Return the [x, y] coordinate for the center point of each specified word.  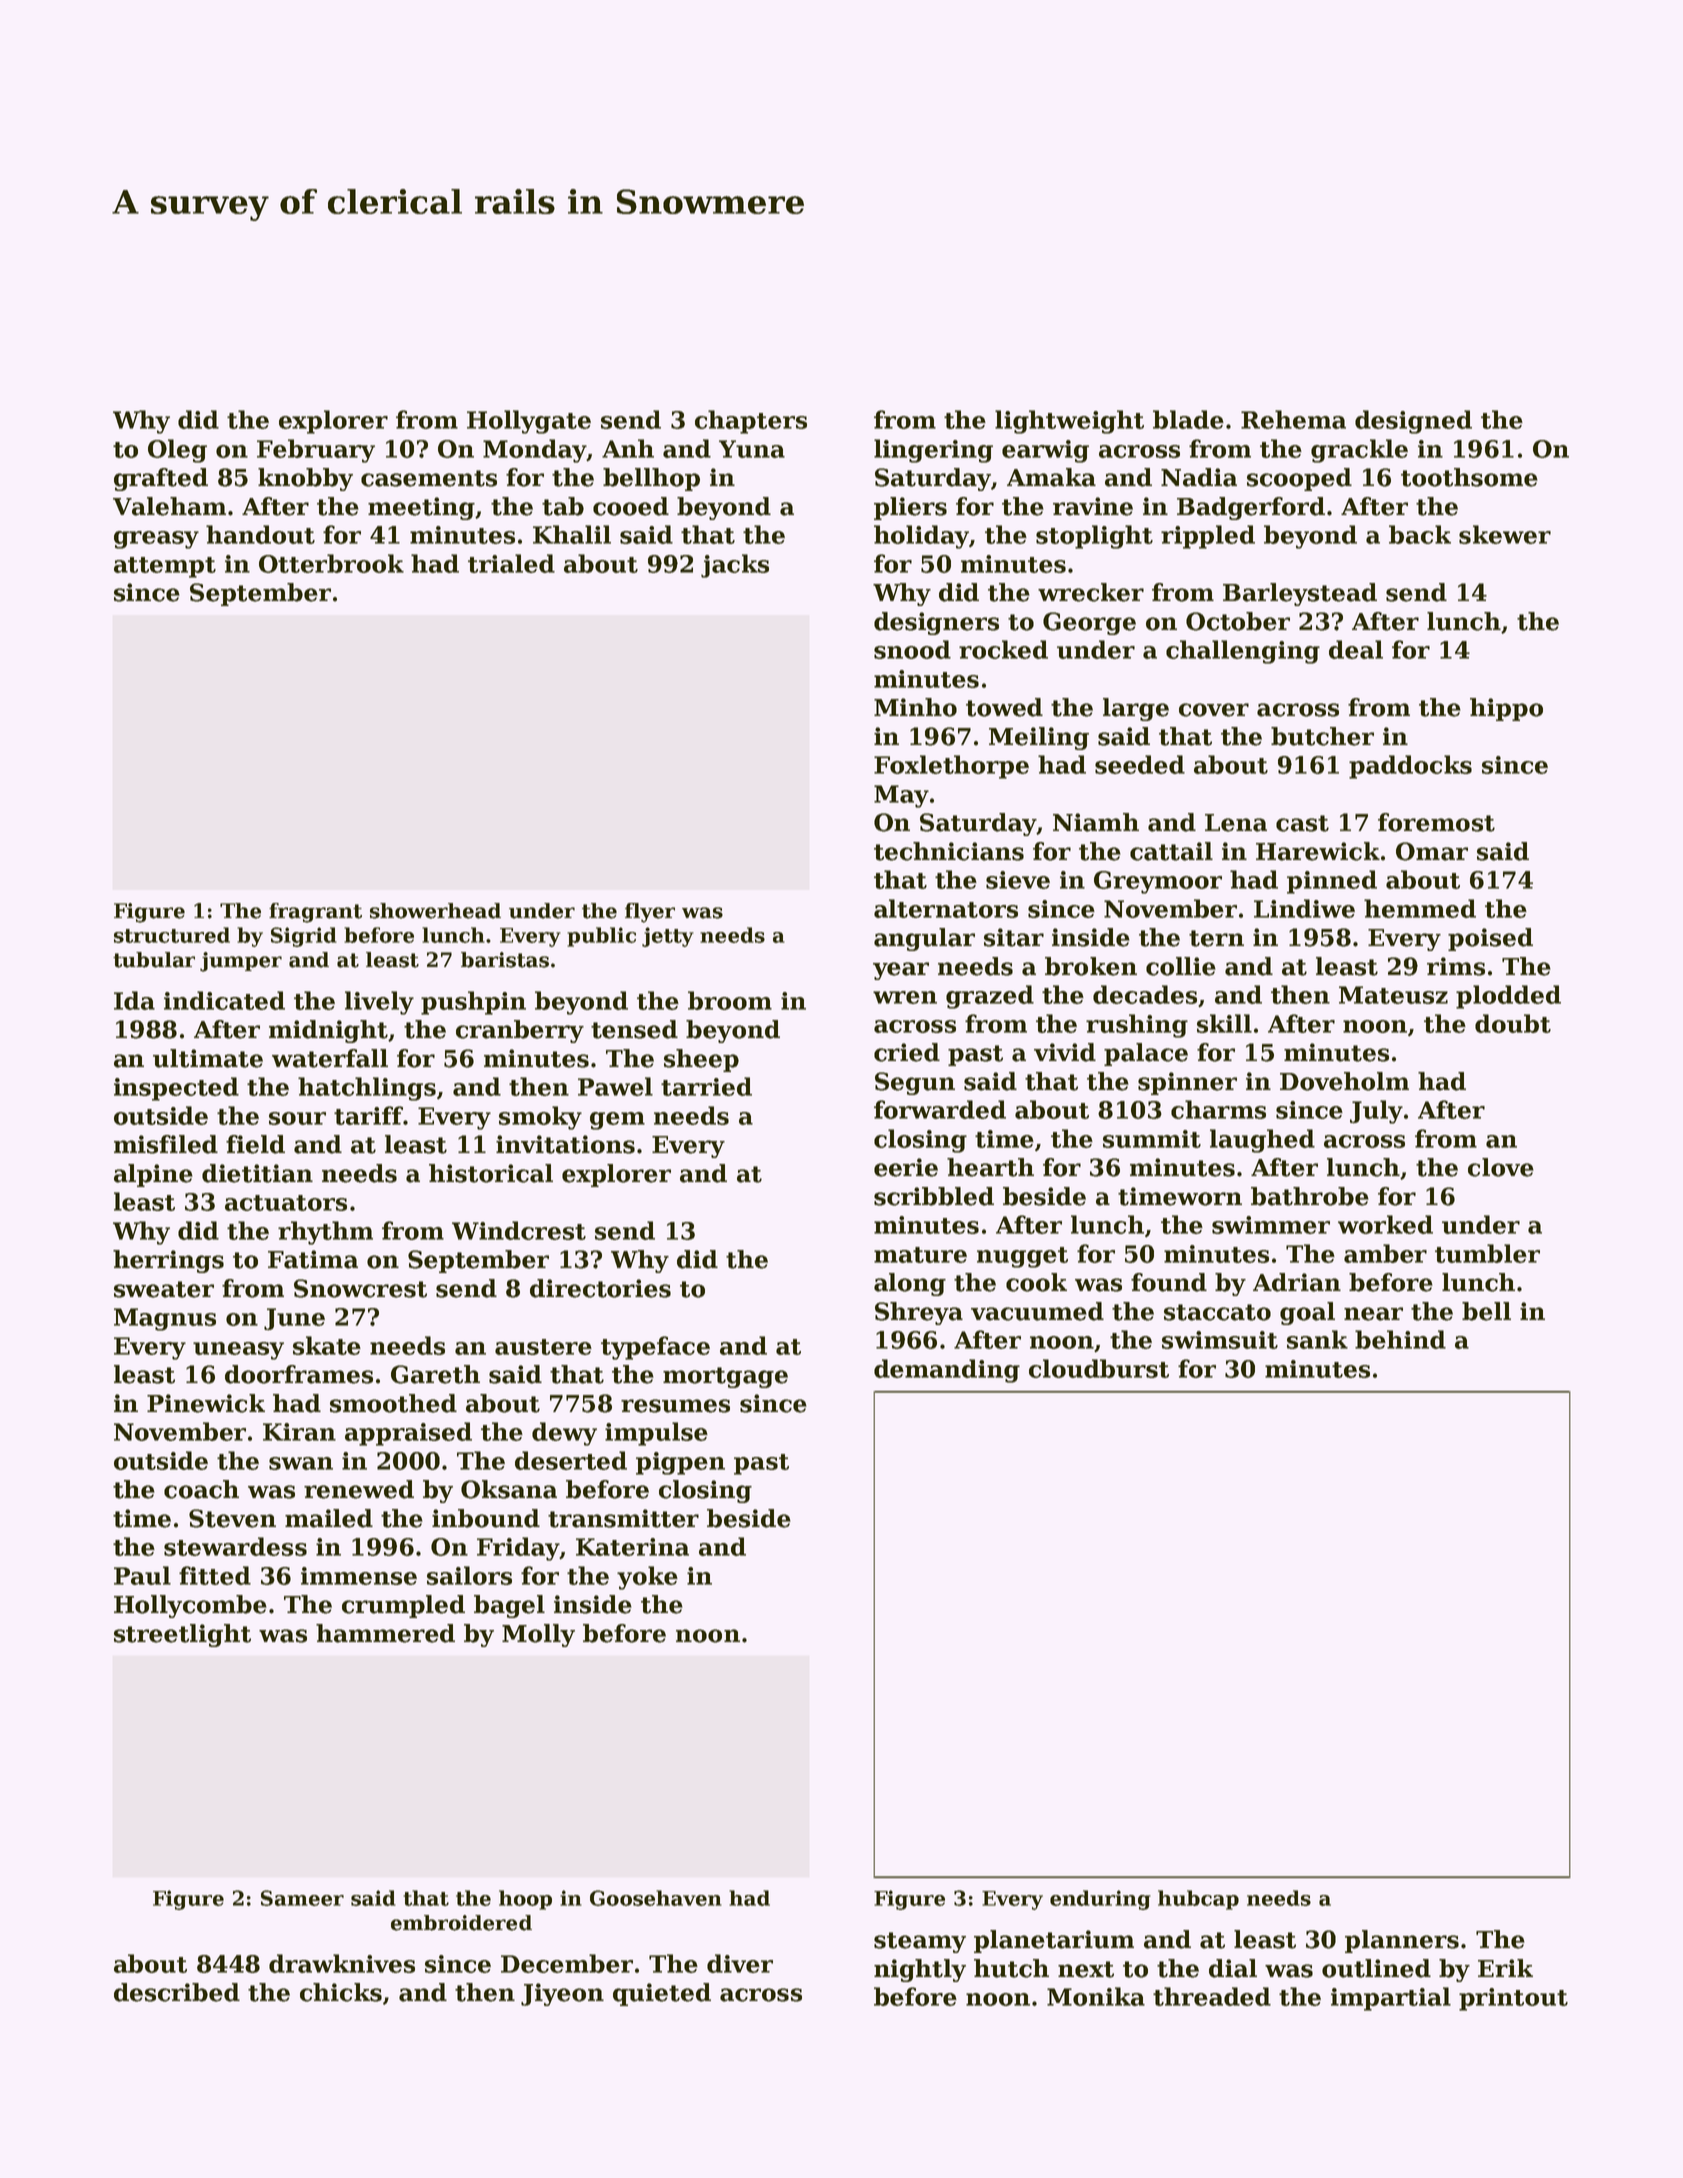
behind [1400, 1339]
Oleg [177, 451]
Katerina [632, 1547]
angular [924, 939]
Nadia [1199, 477]
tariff [368, 1115]
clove [1501, 1167]
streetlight [182, 1635]
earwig [1045, 451]
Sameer [302, 1898]
